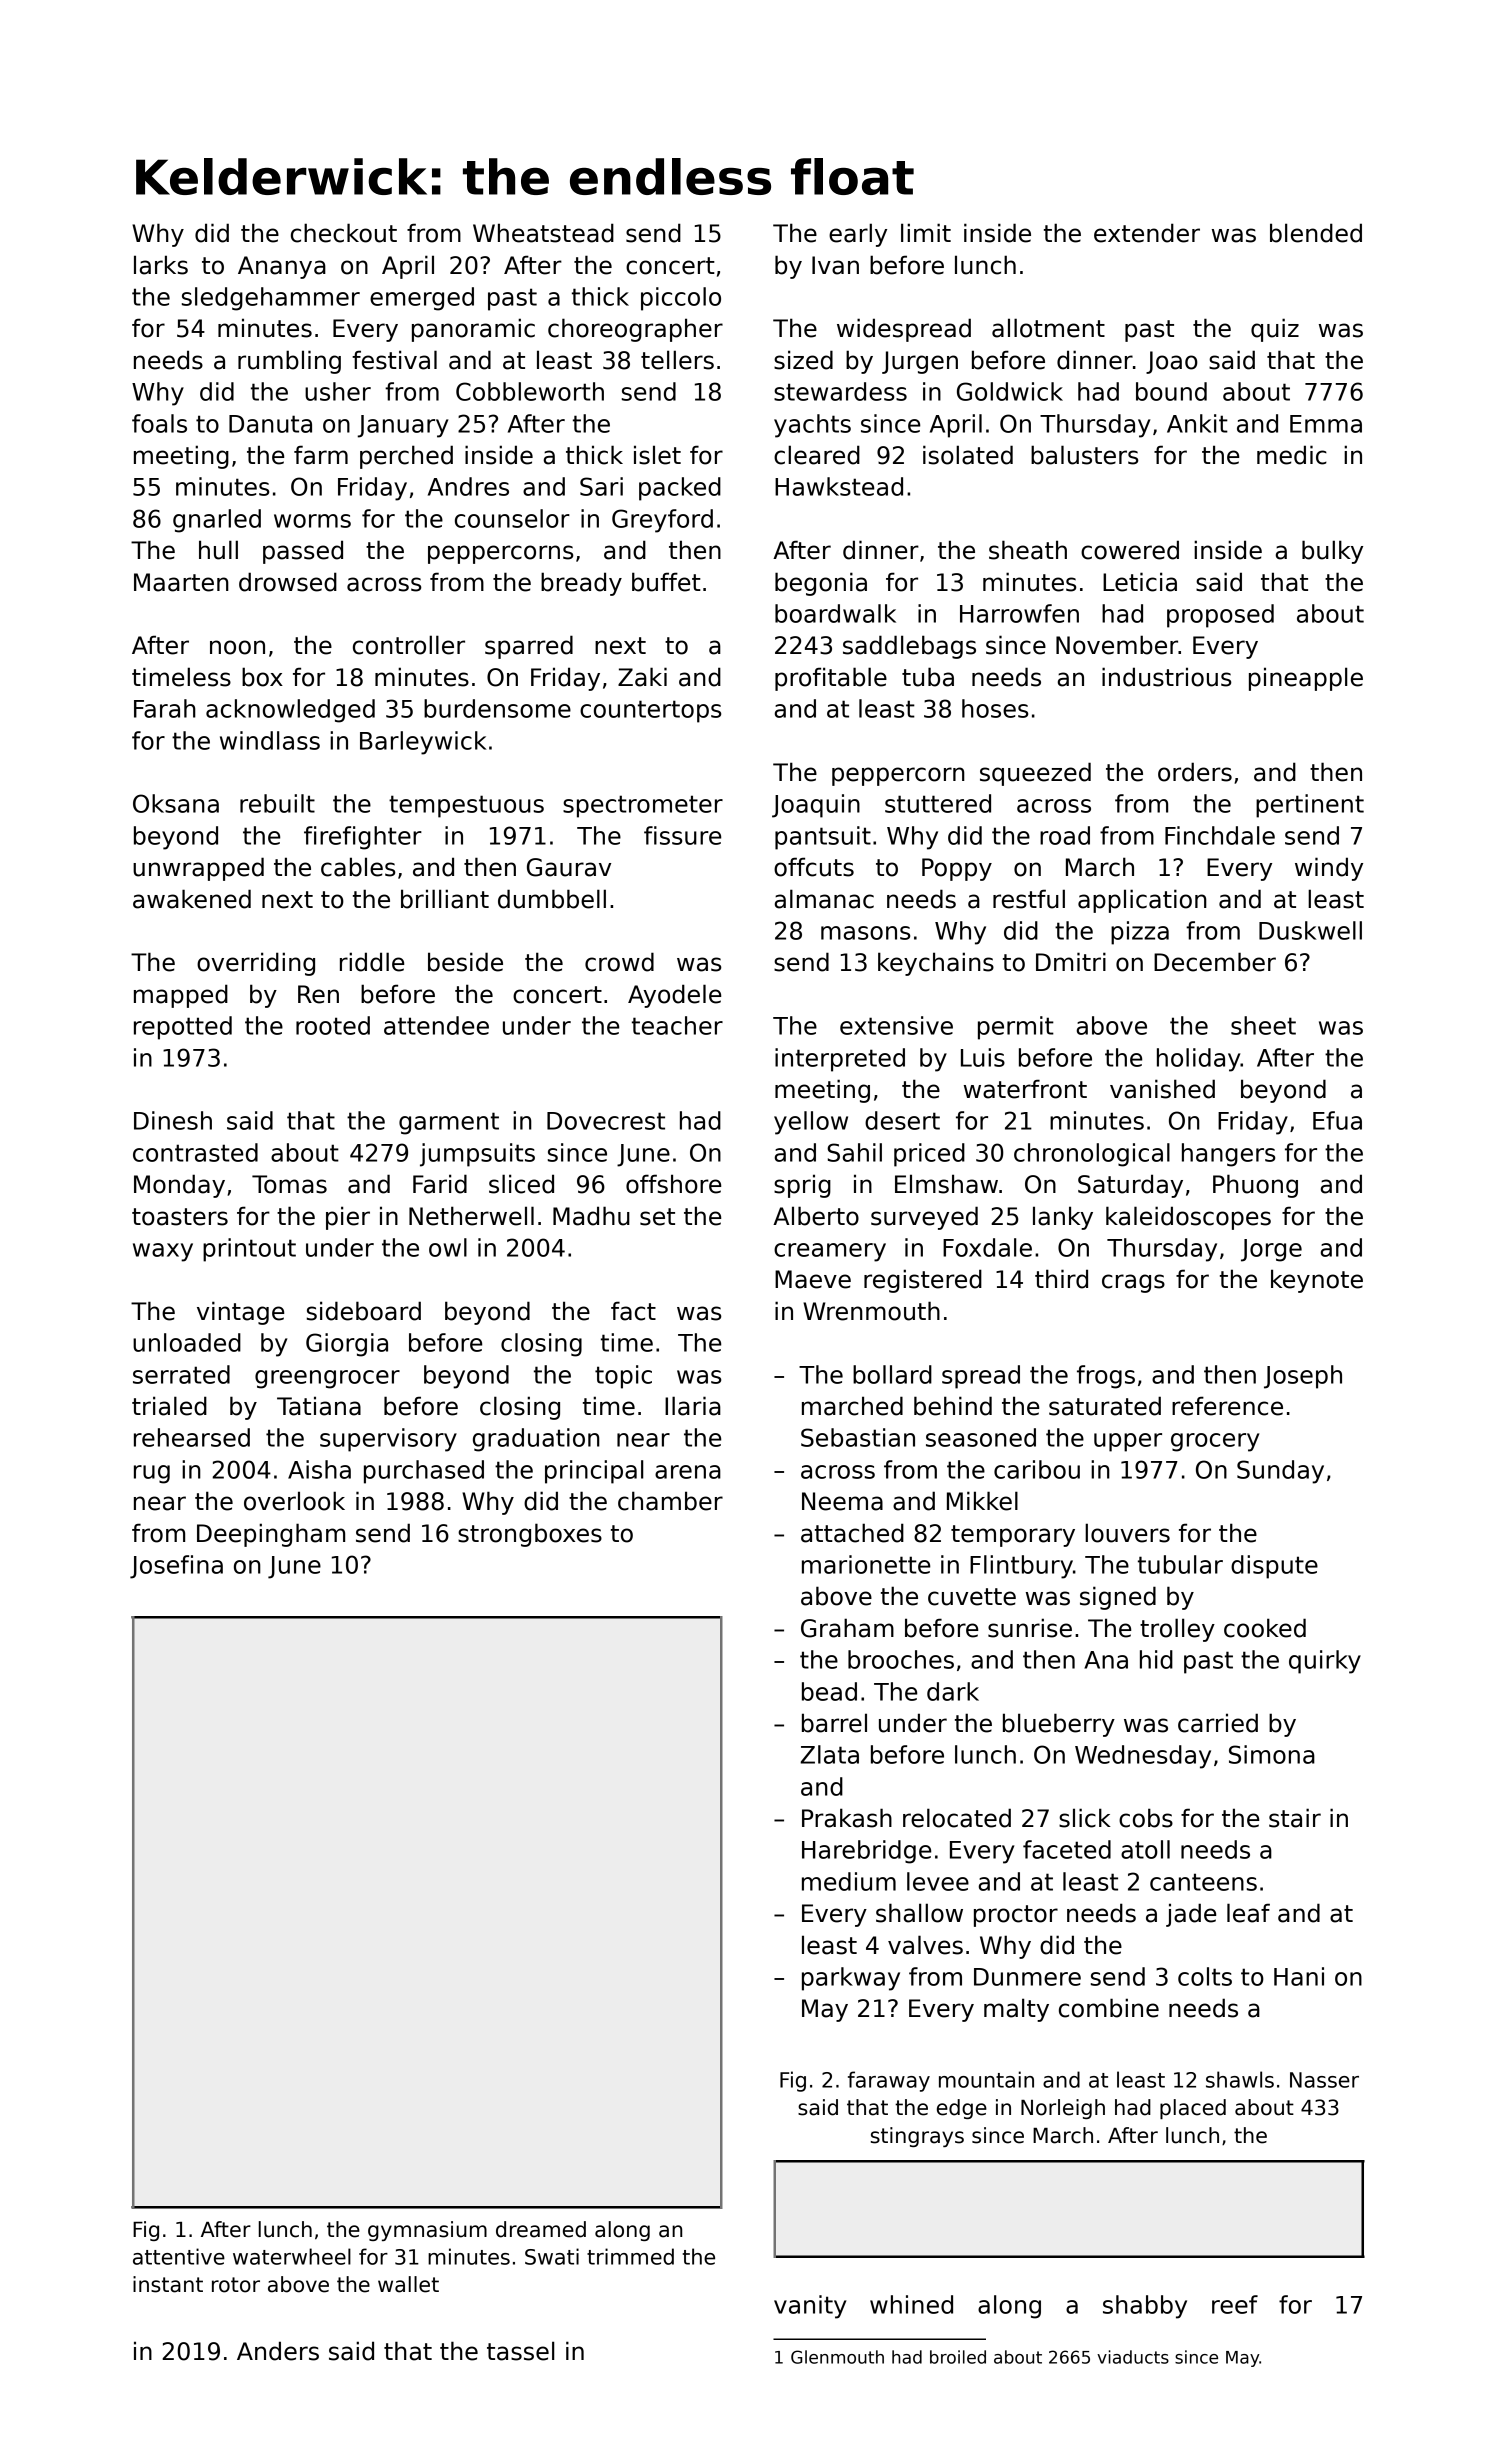 The image size is (1496, 2464). Describe the element at coordinates (837, 2357) in the screenshot. I see `Glenmouth` at that location.
